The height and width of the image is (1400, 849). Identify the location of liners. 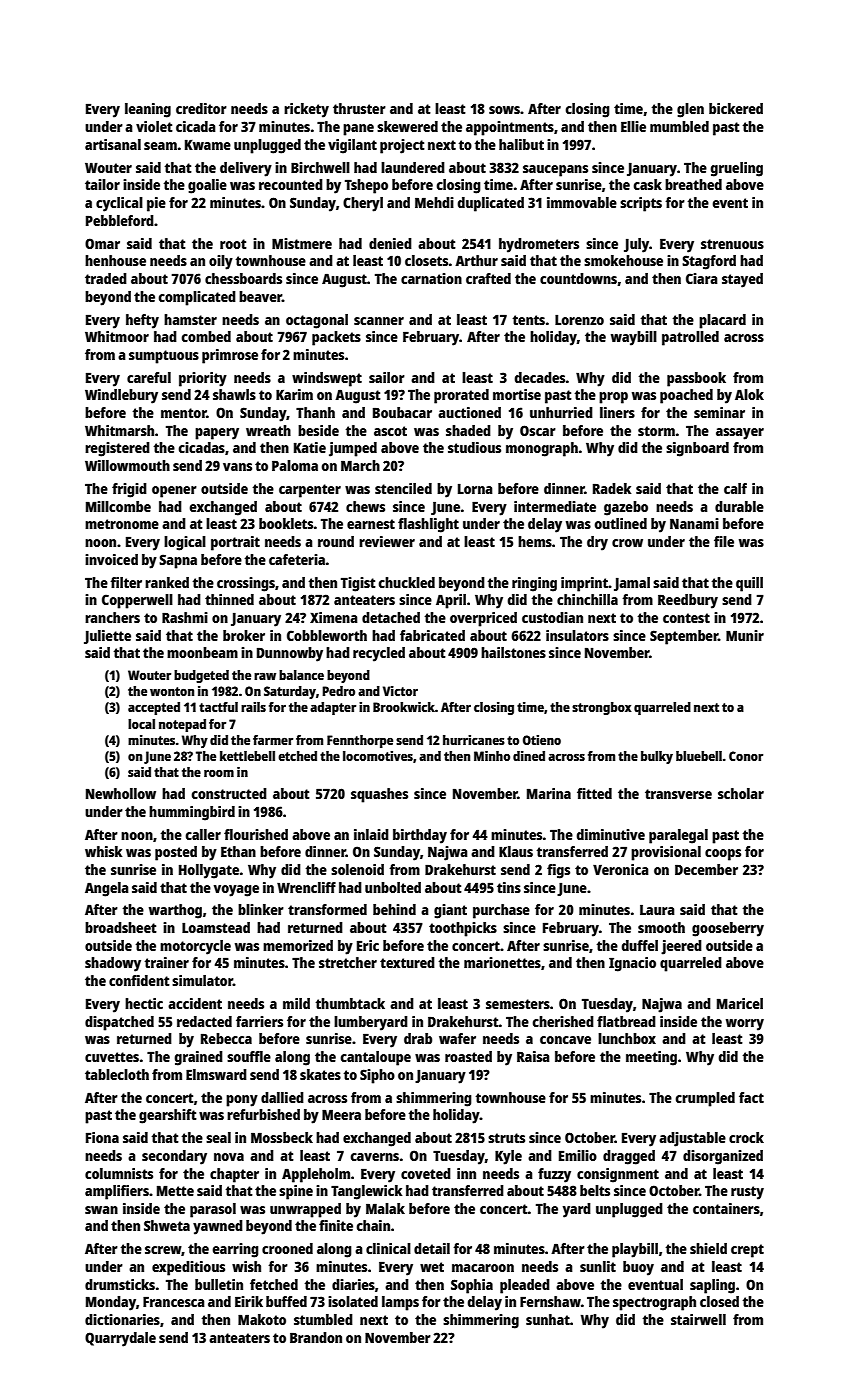
(617, 412).
